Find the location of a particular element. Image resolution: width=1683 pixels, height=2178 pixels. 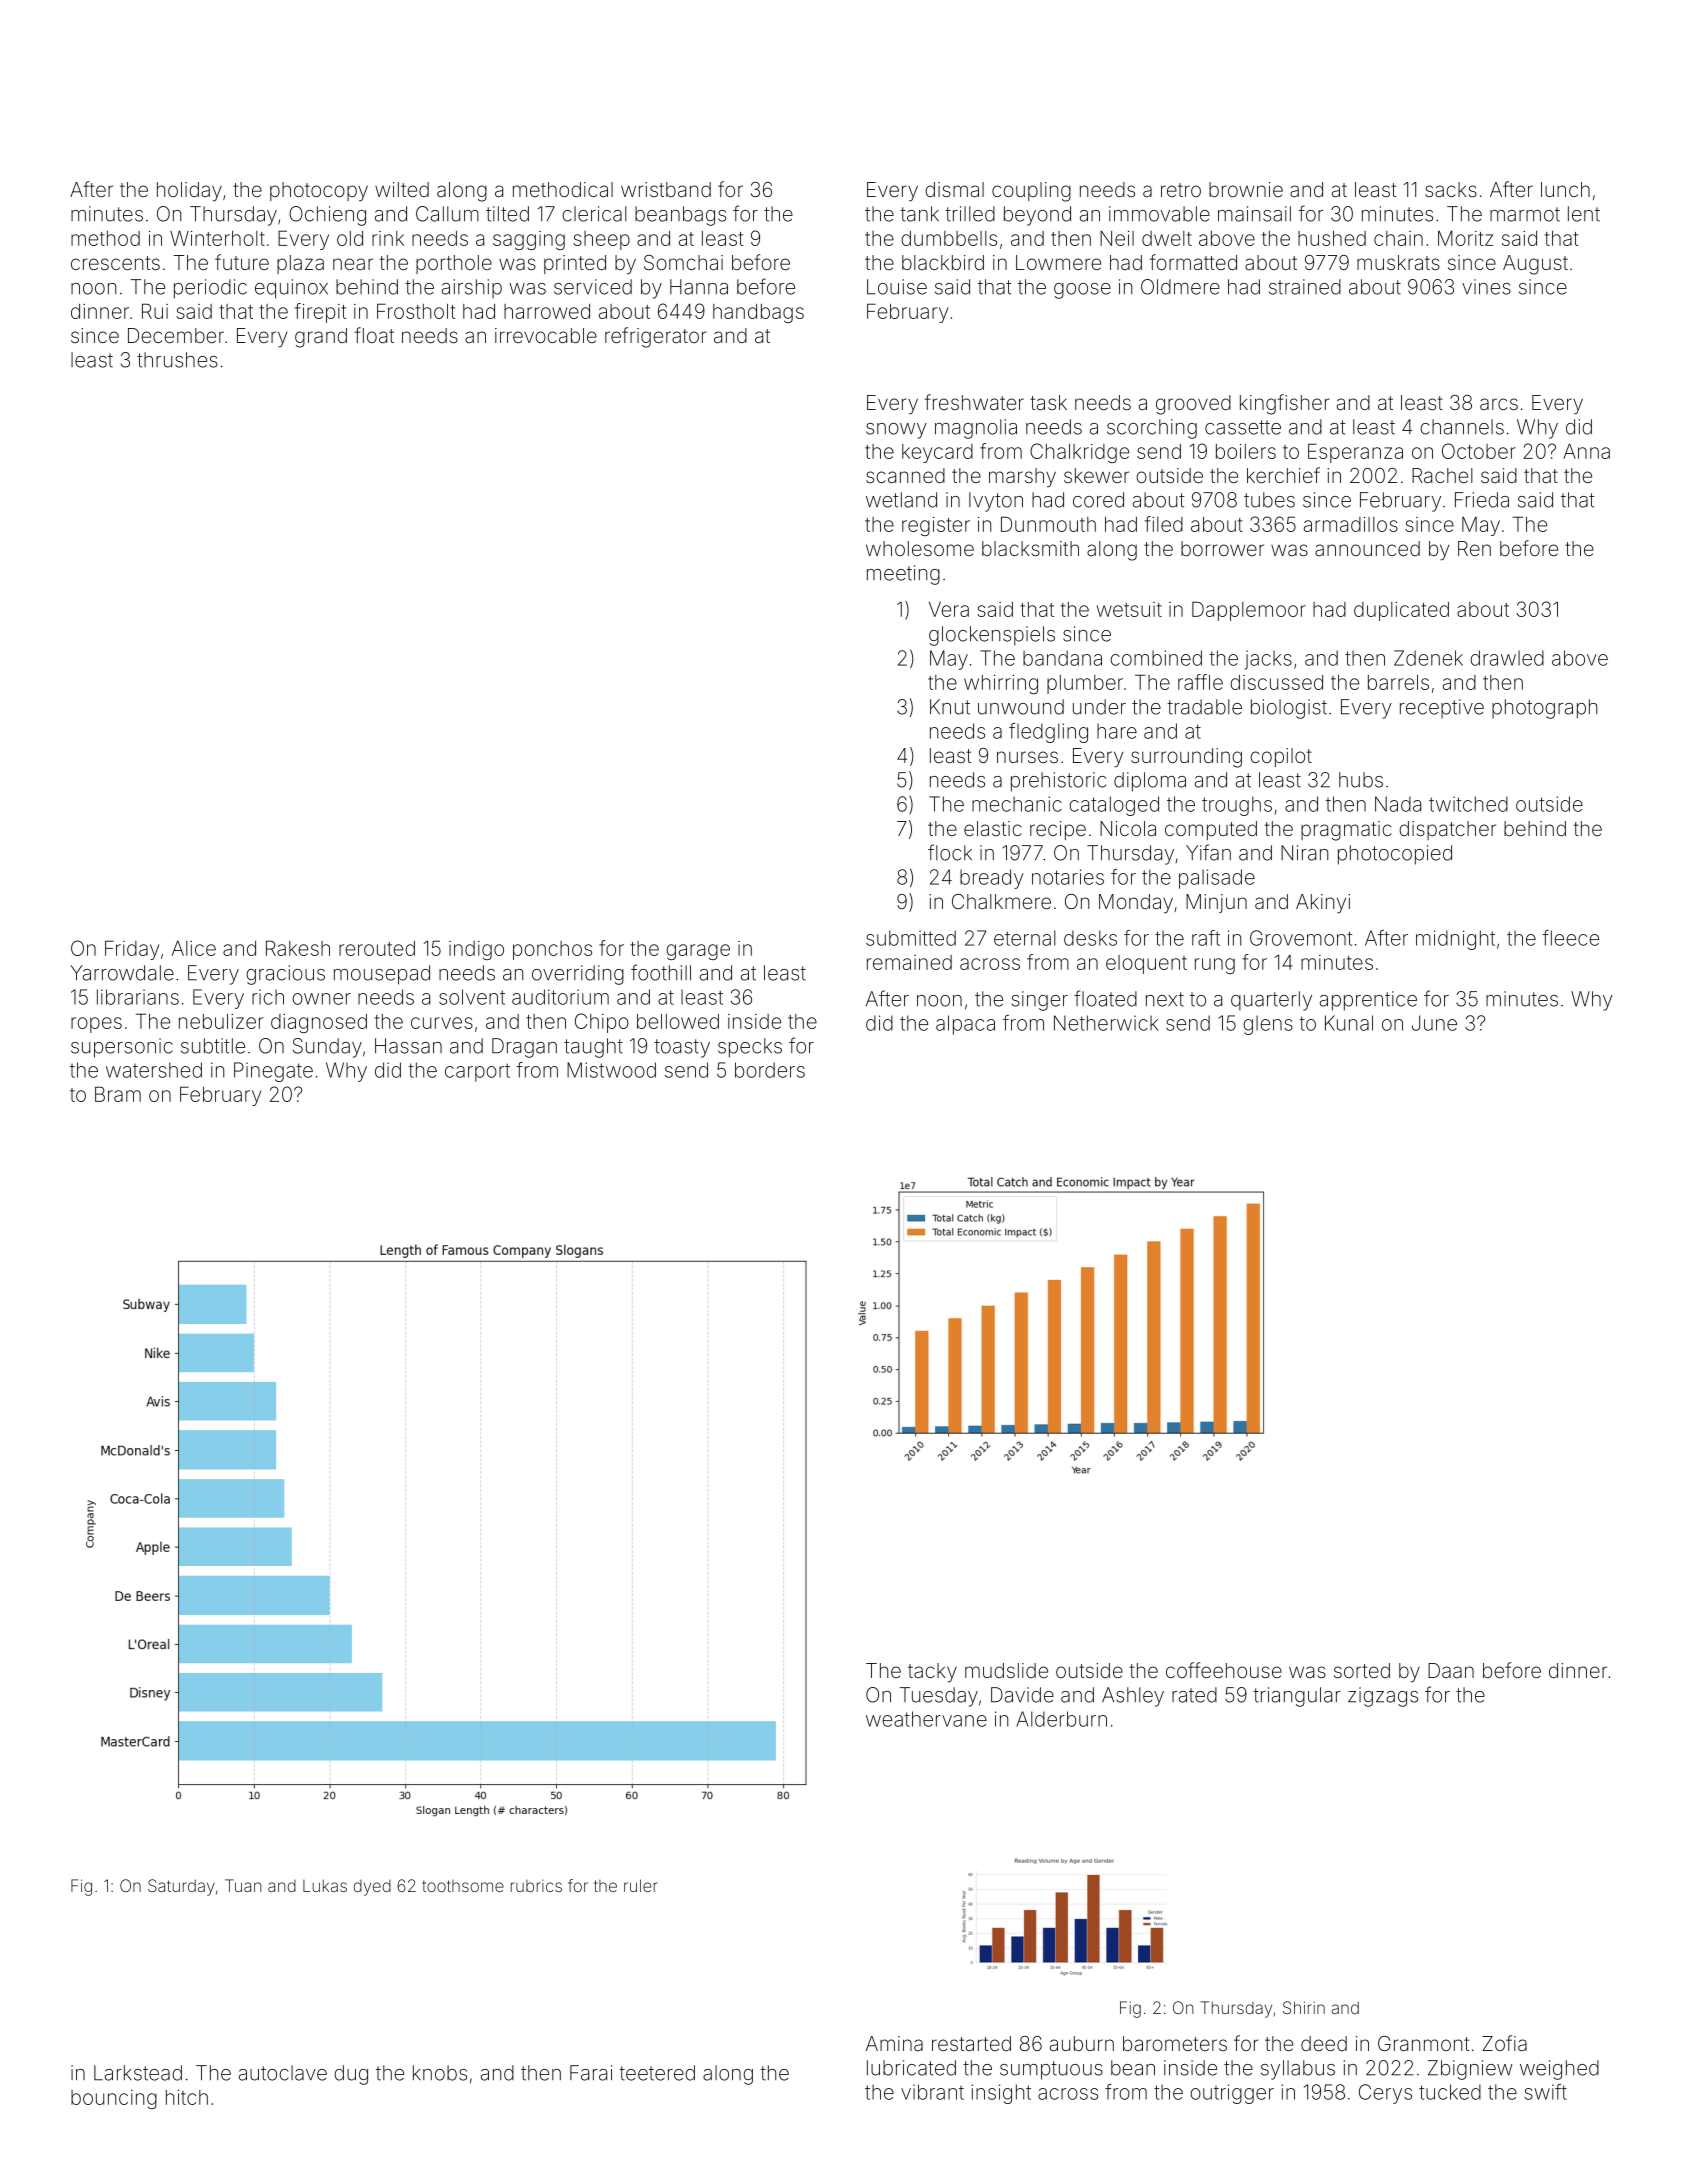

Lowmere is located at coordinates (1058, 262).
